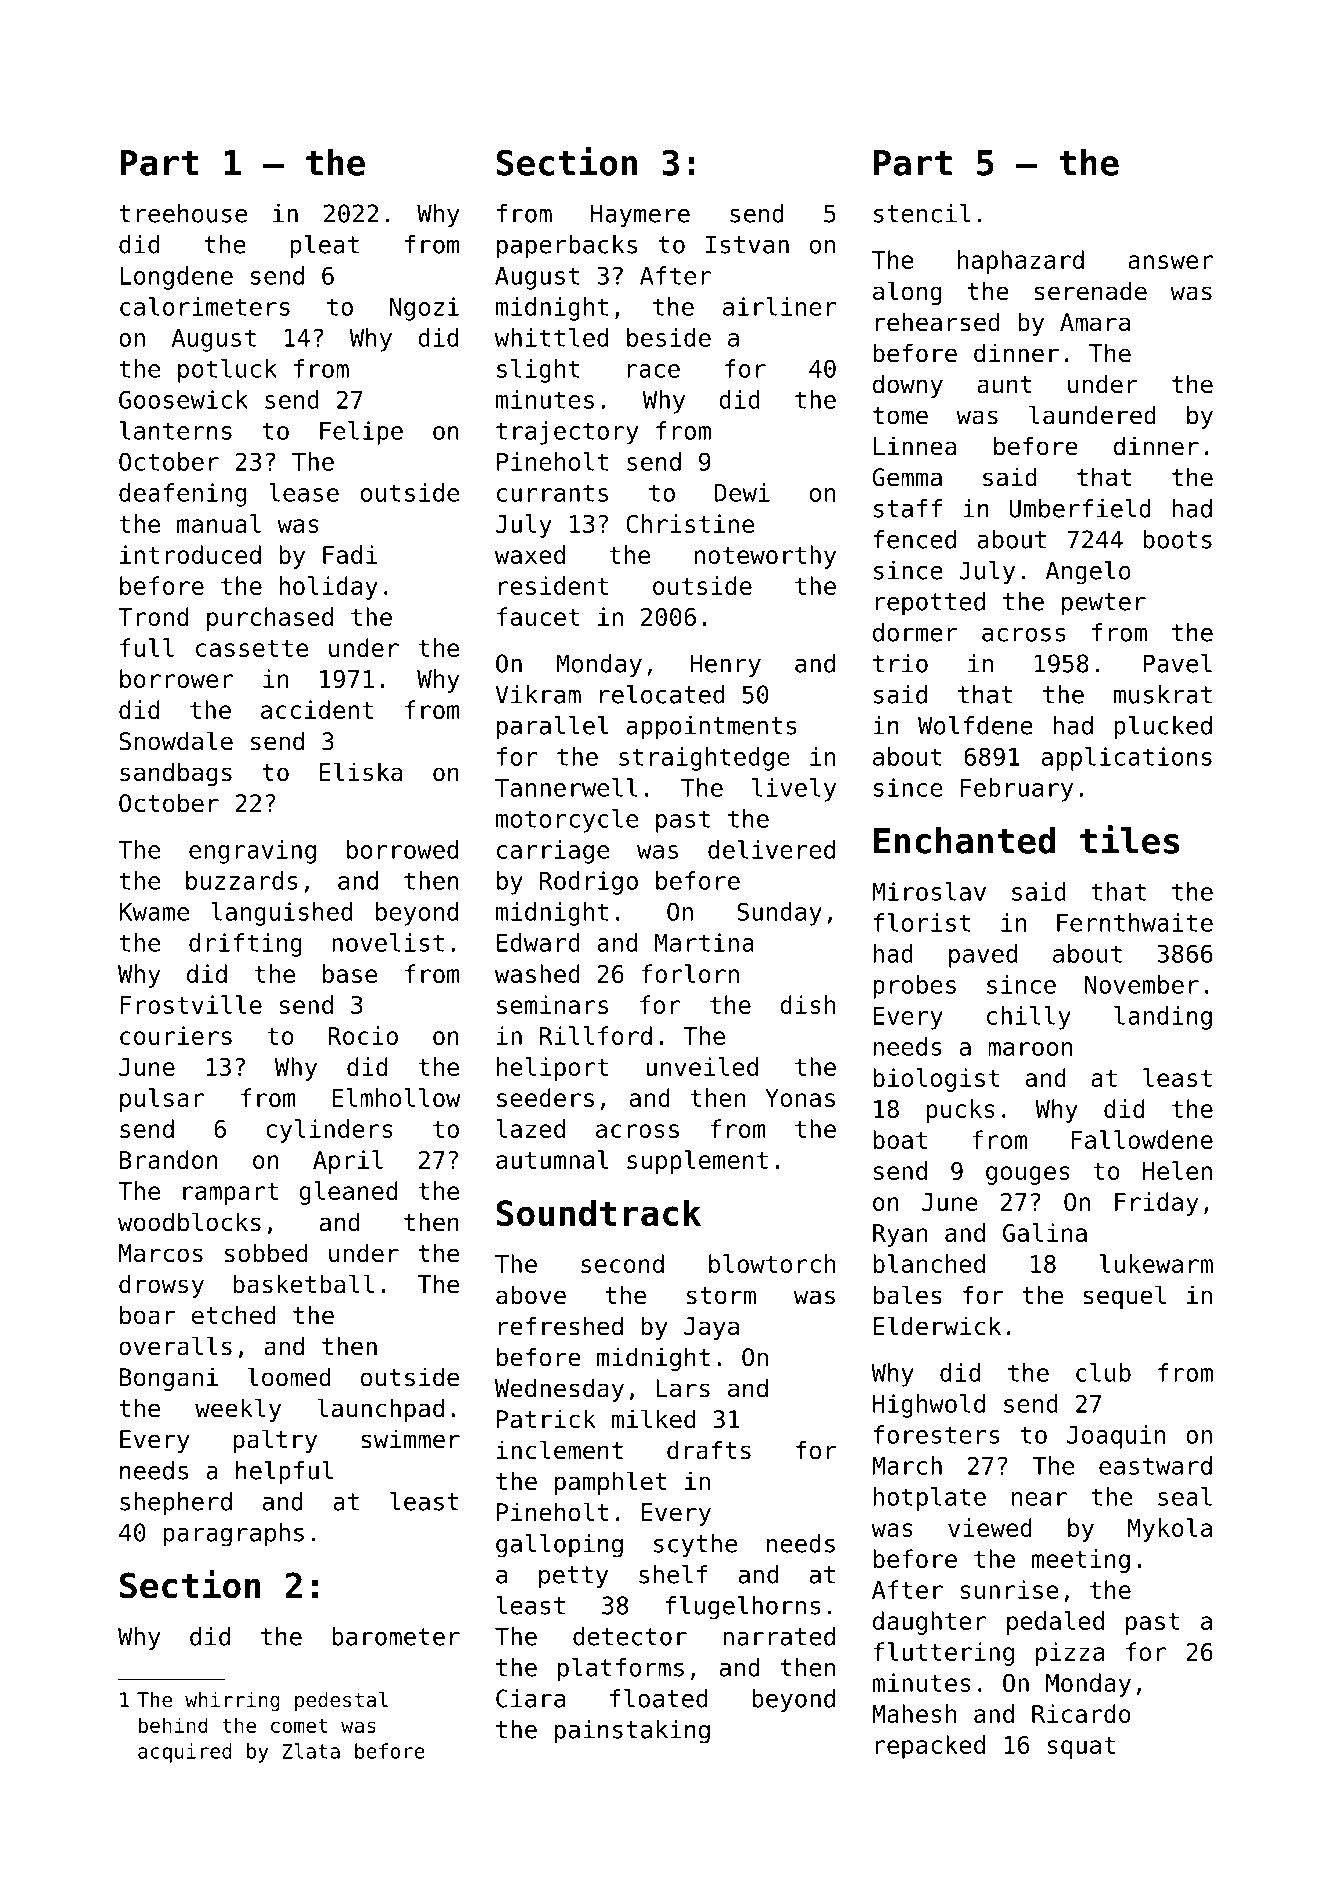 This screenshot has width=1332, height=1884. Describe the element at coordinates (922, 213) in the screenshot. I see `stencil` at that location.
